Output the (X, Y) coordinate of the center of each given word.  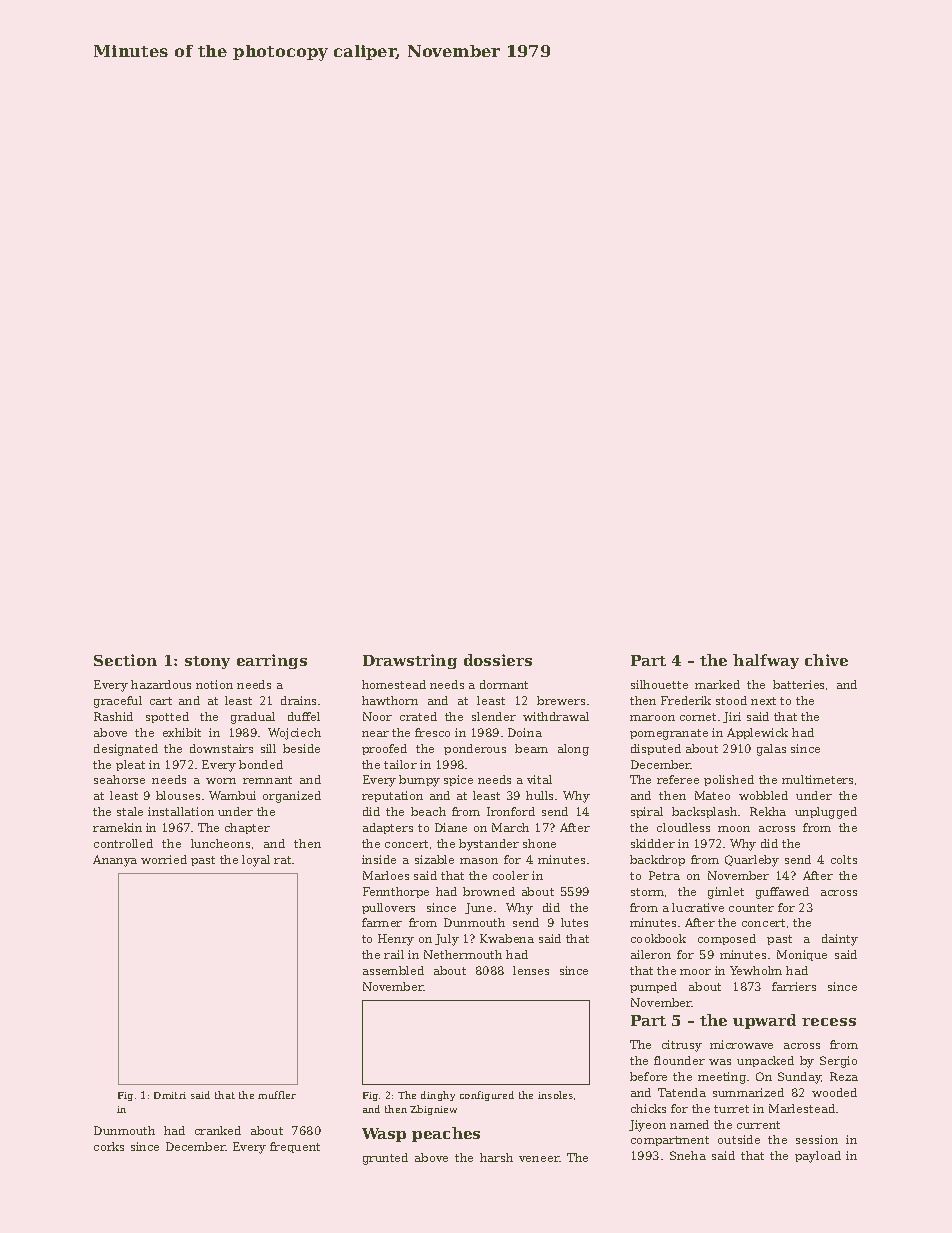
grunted (385, 1159)
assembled (393, 970)
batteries (798, 684)
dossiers (498, 660)
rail (394, 954)
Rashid (113, 716)
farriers (794, 986)
